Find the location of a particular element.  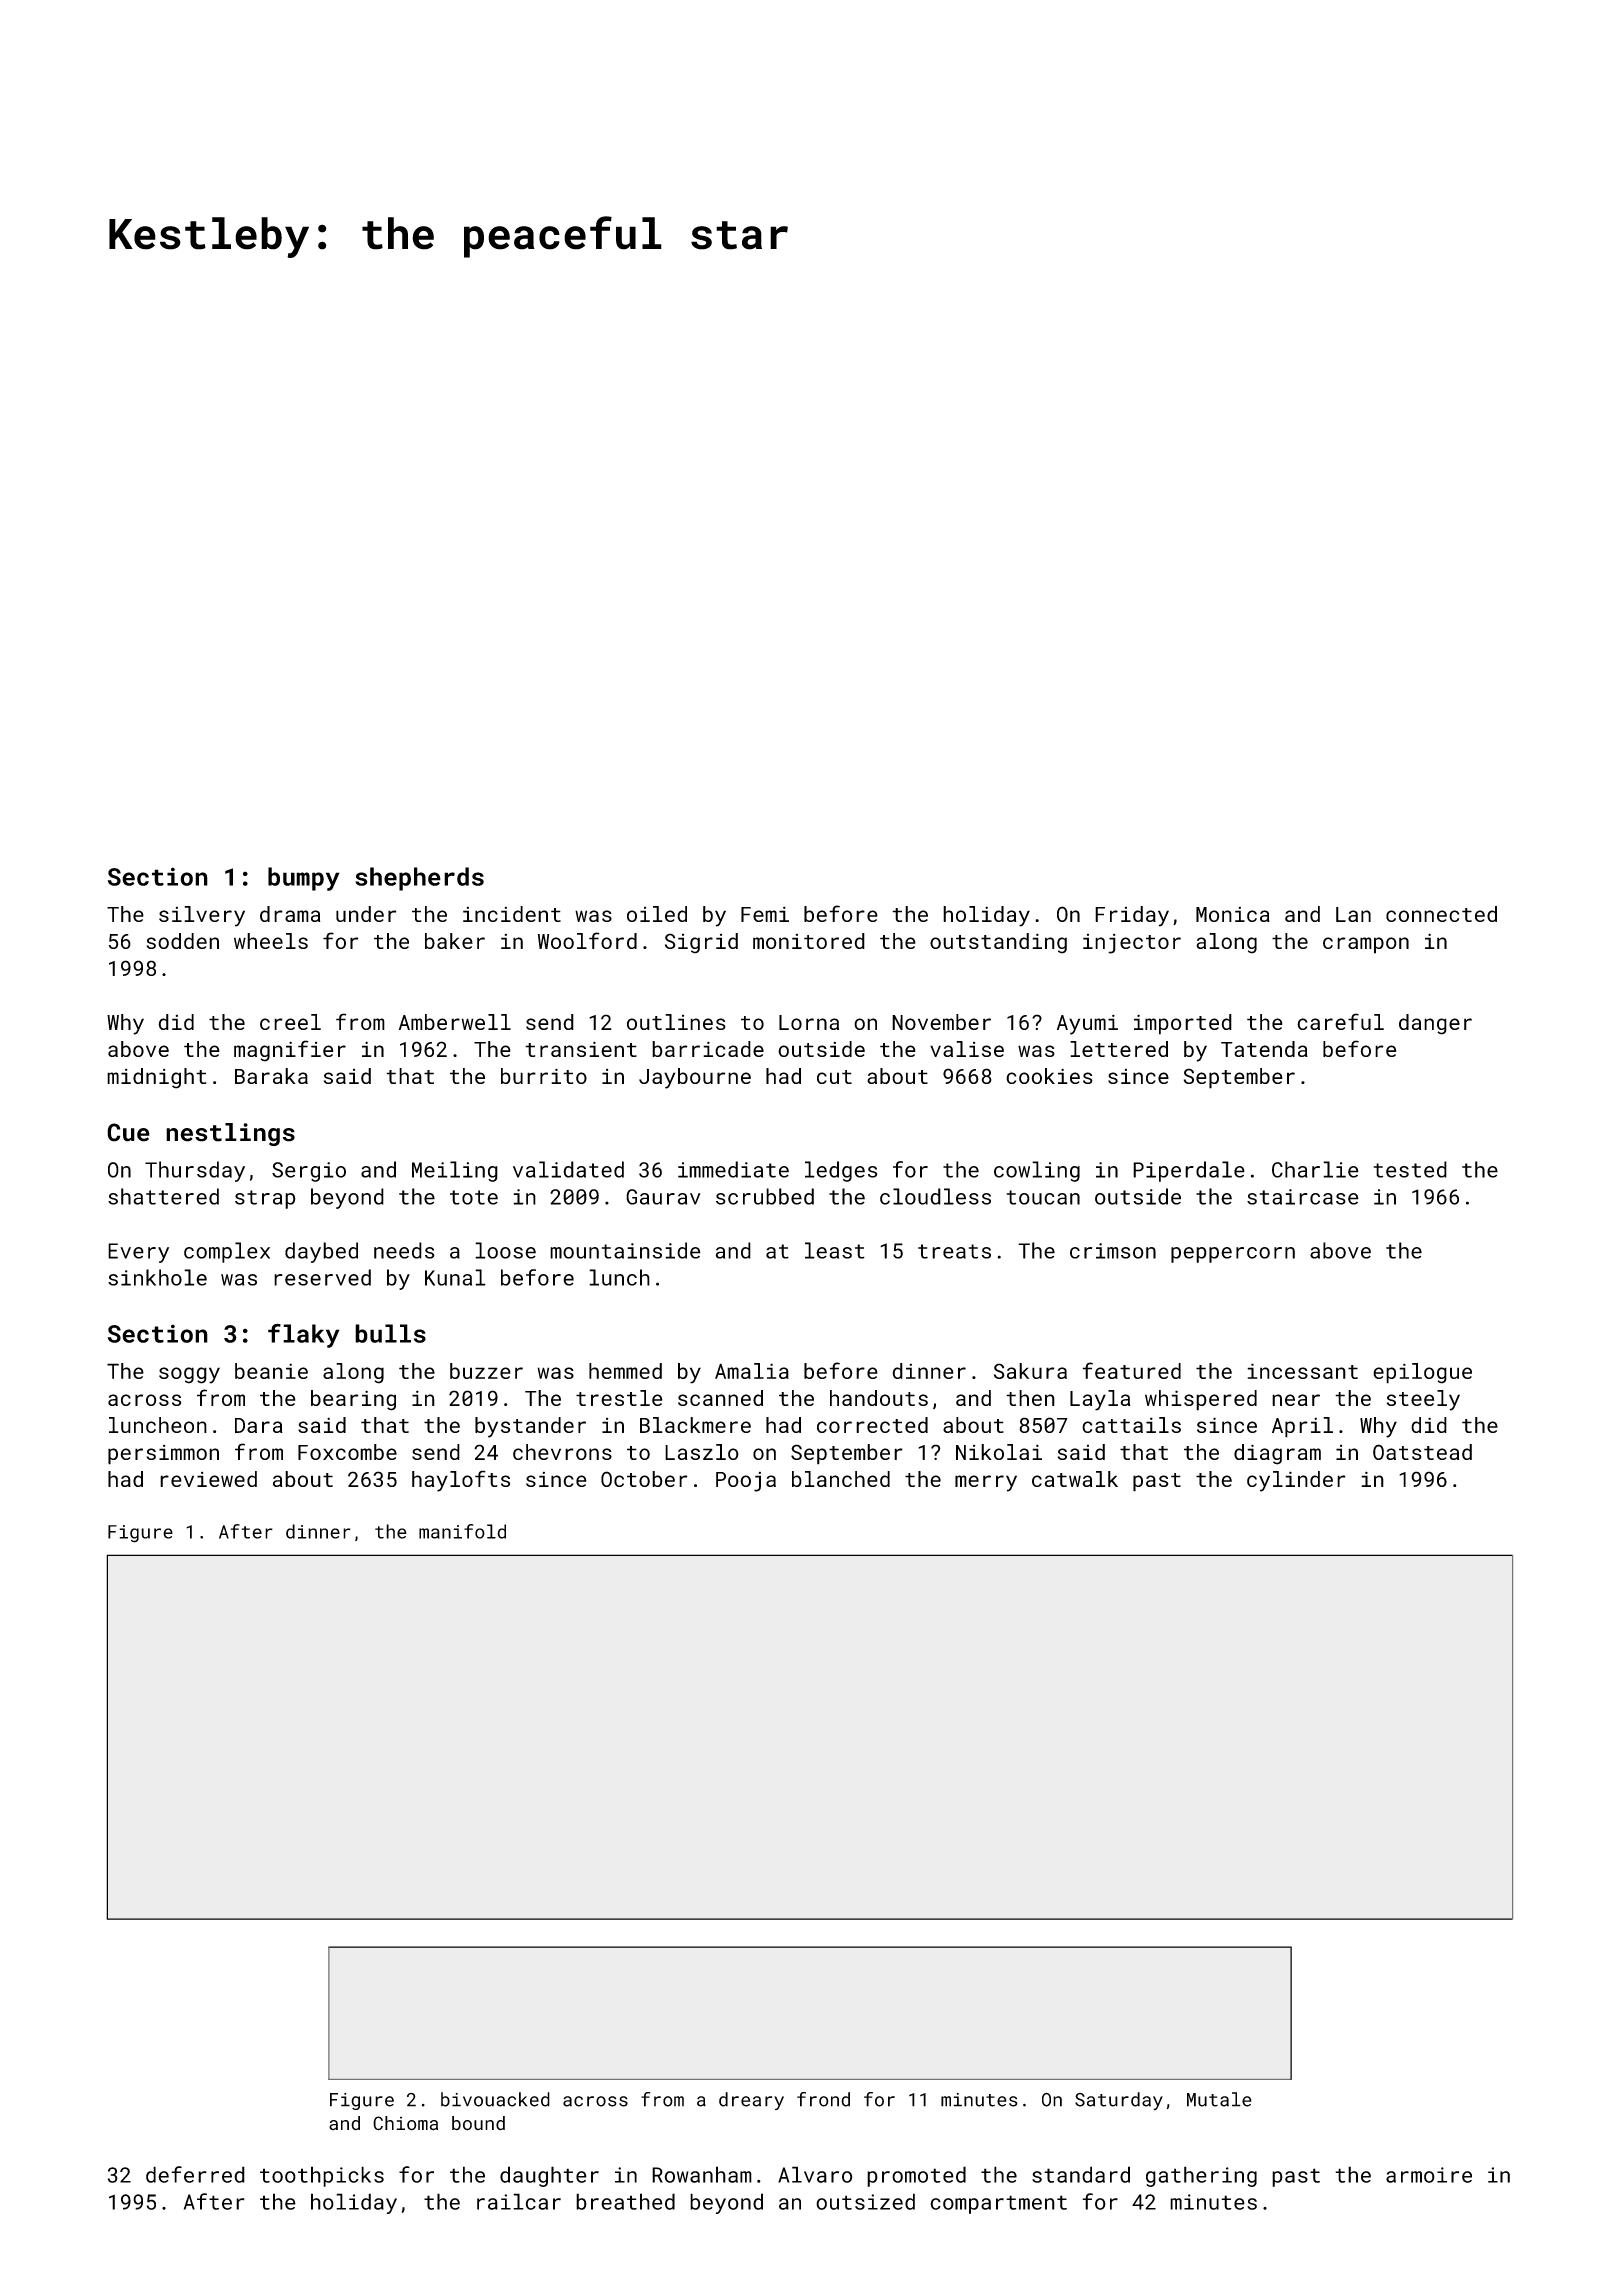

Alvaro is located at coordinates (815, 2174).
